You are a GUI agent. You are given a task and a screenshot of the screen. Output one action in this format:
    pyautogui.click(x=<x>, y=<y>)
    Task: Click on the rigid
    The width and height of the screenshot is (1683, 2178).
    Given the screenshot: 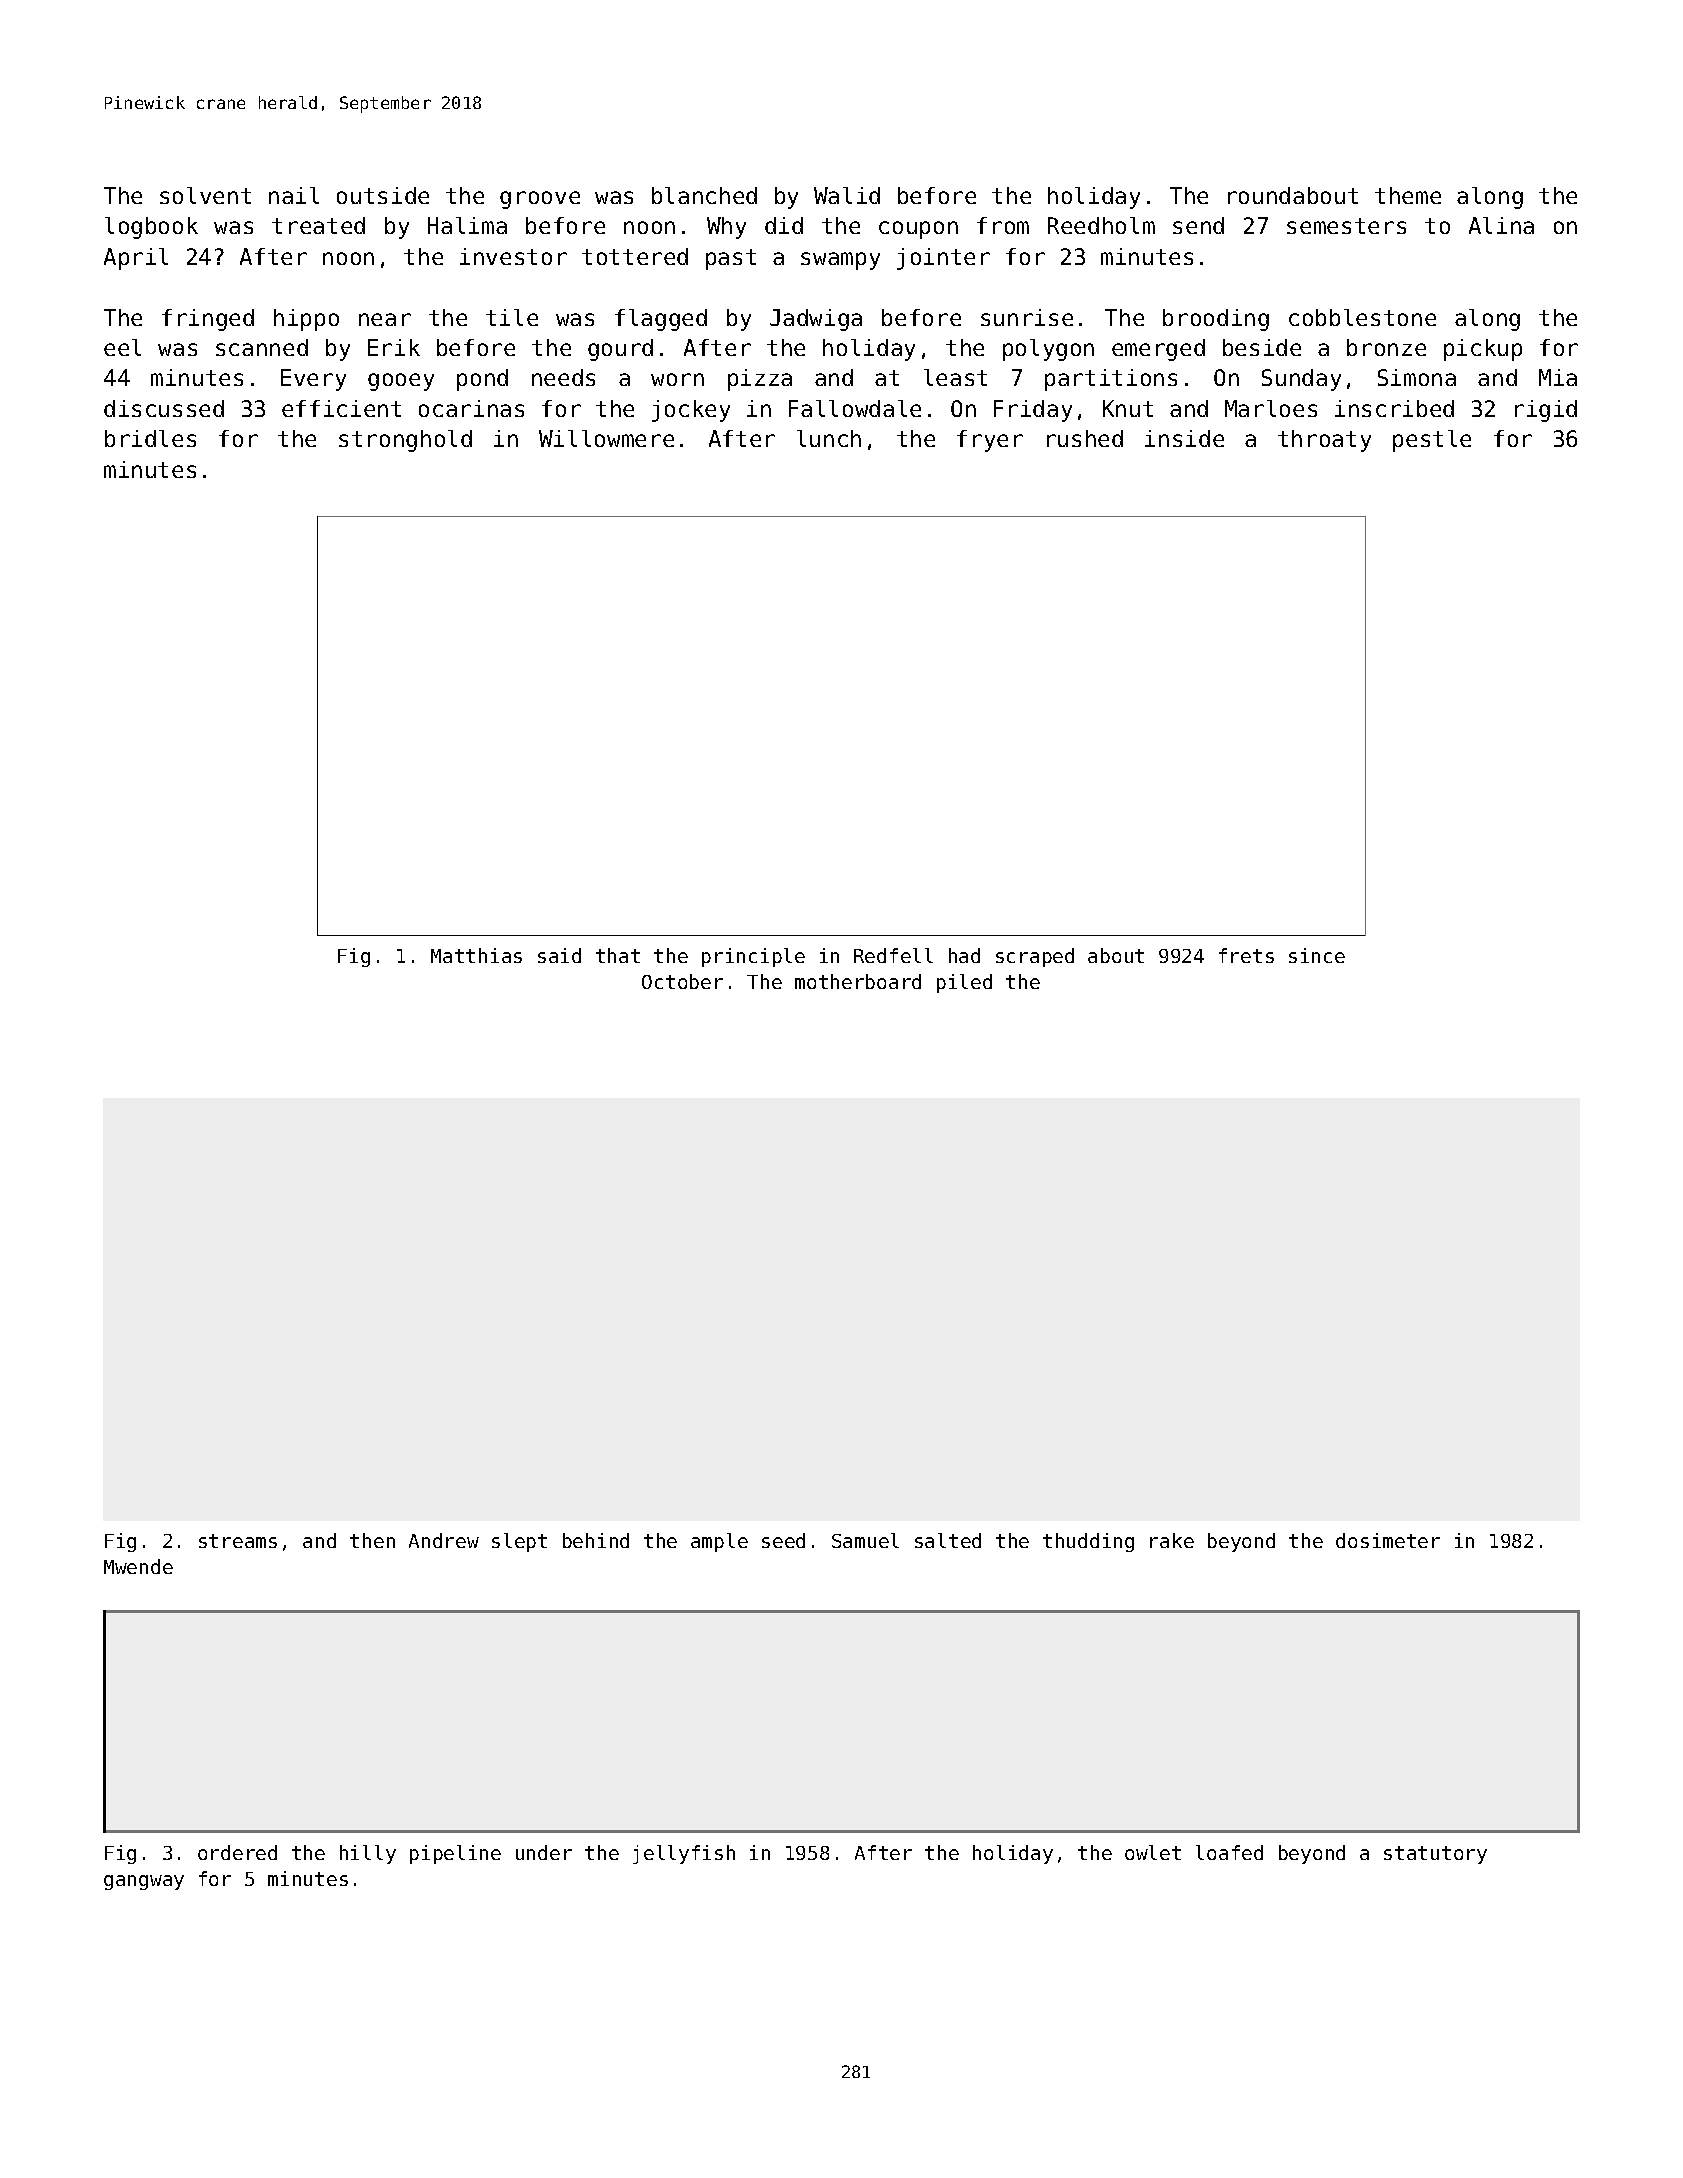 What is the action you would take?
    pyautogui.click(x=1546, y=411)
